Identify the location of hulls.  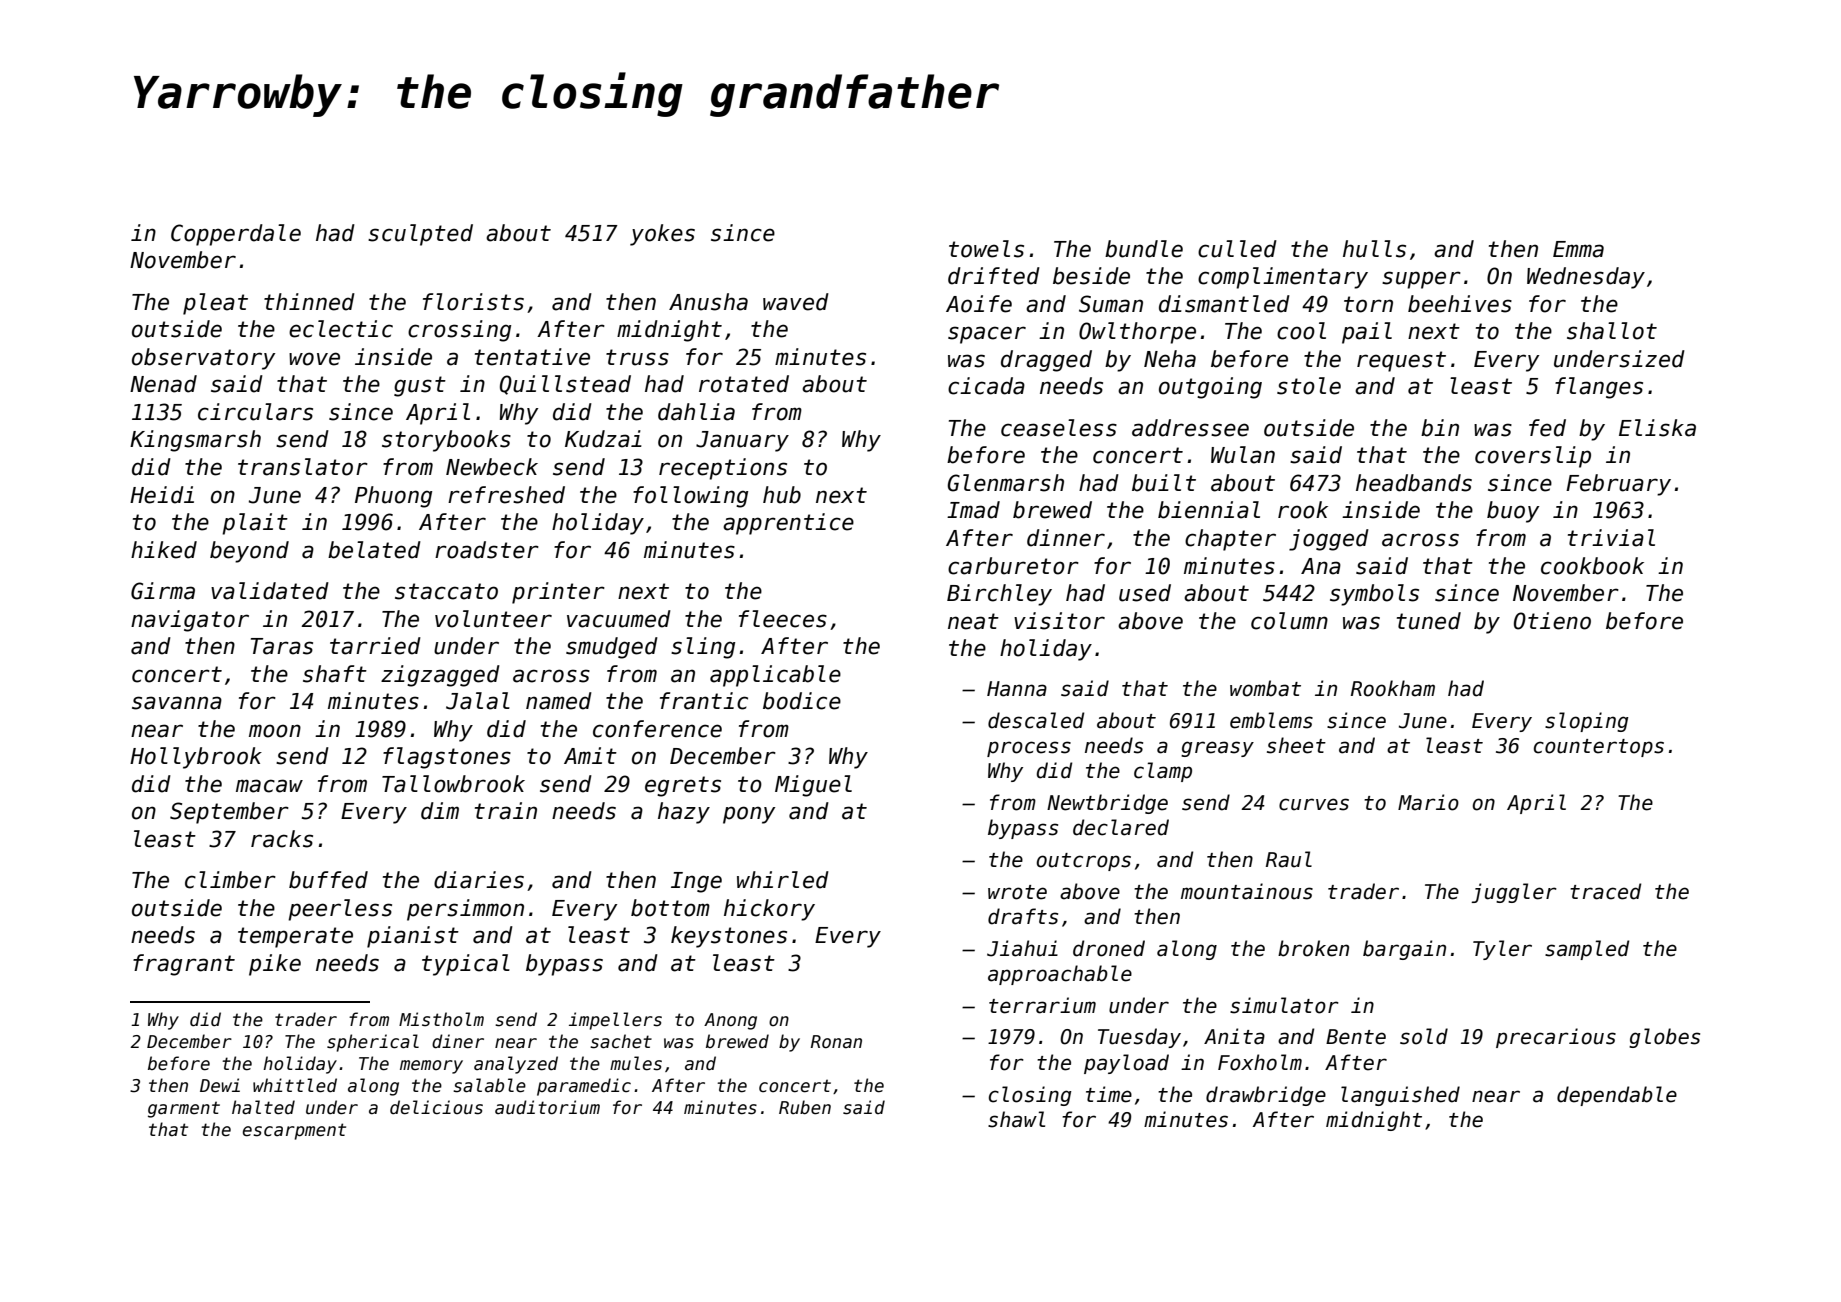
(1374, 249).
